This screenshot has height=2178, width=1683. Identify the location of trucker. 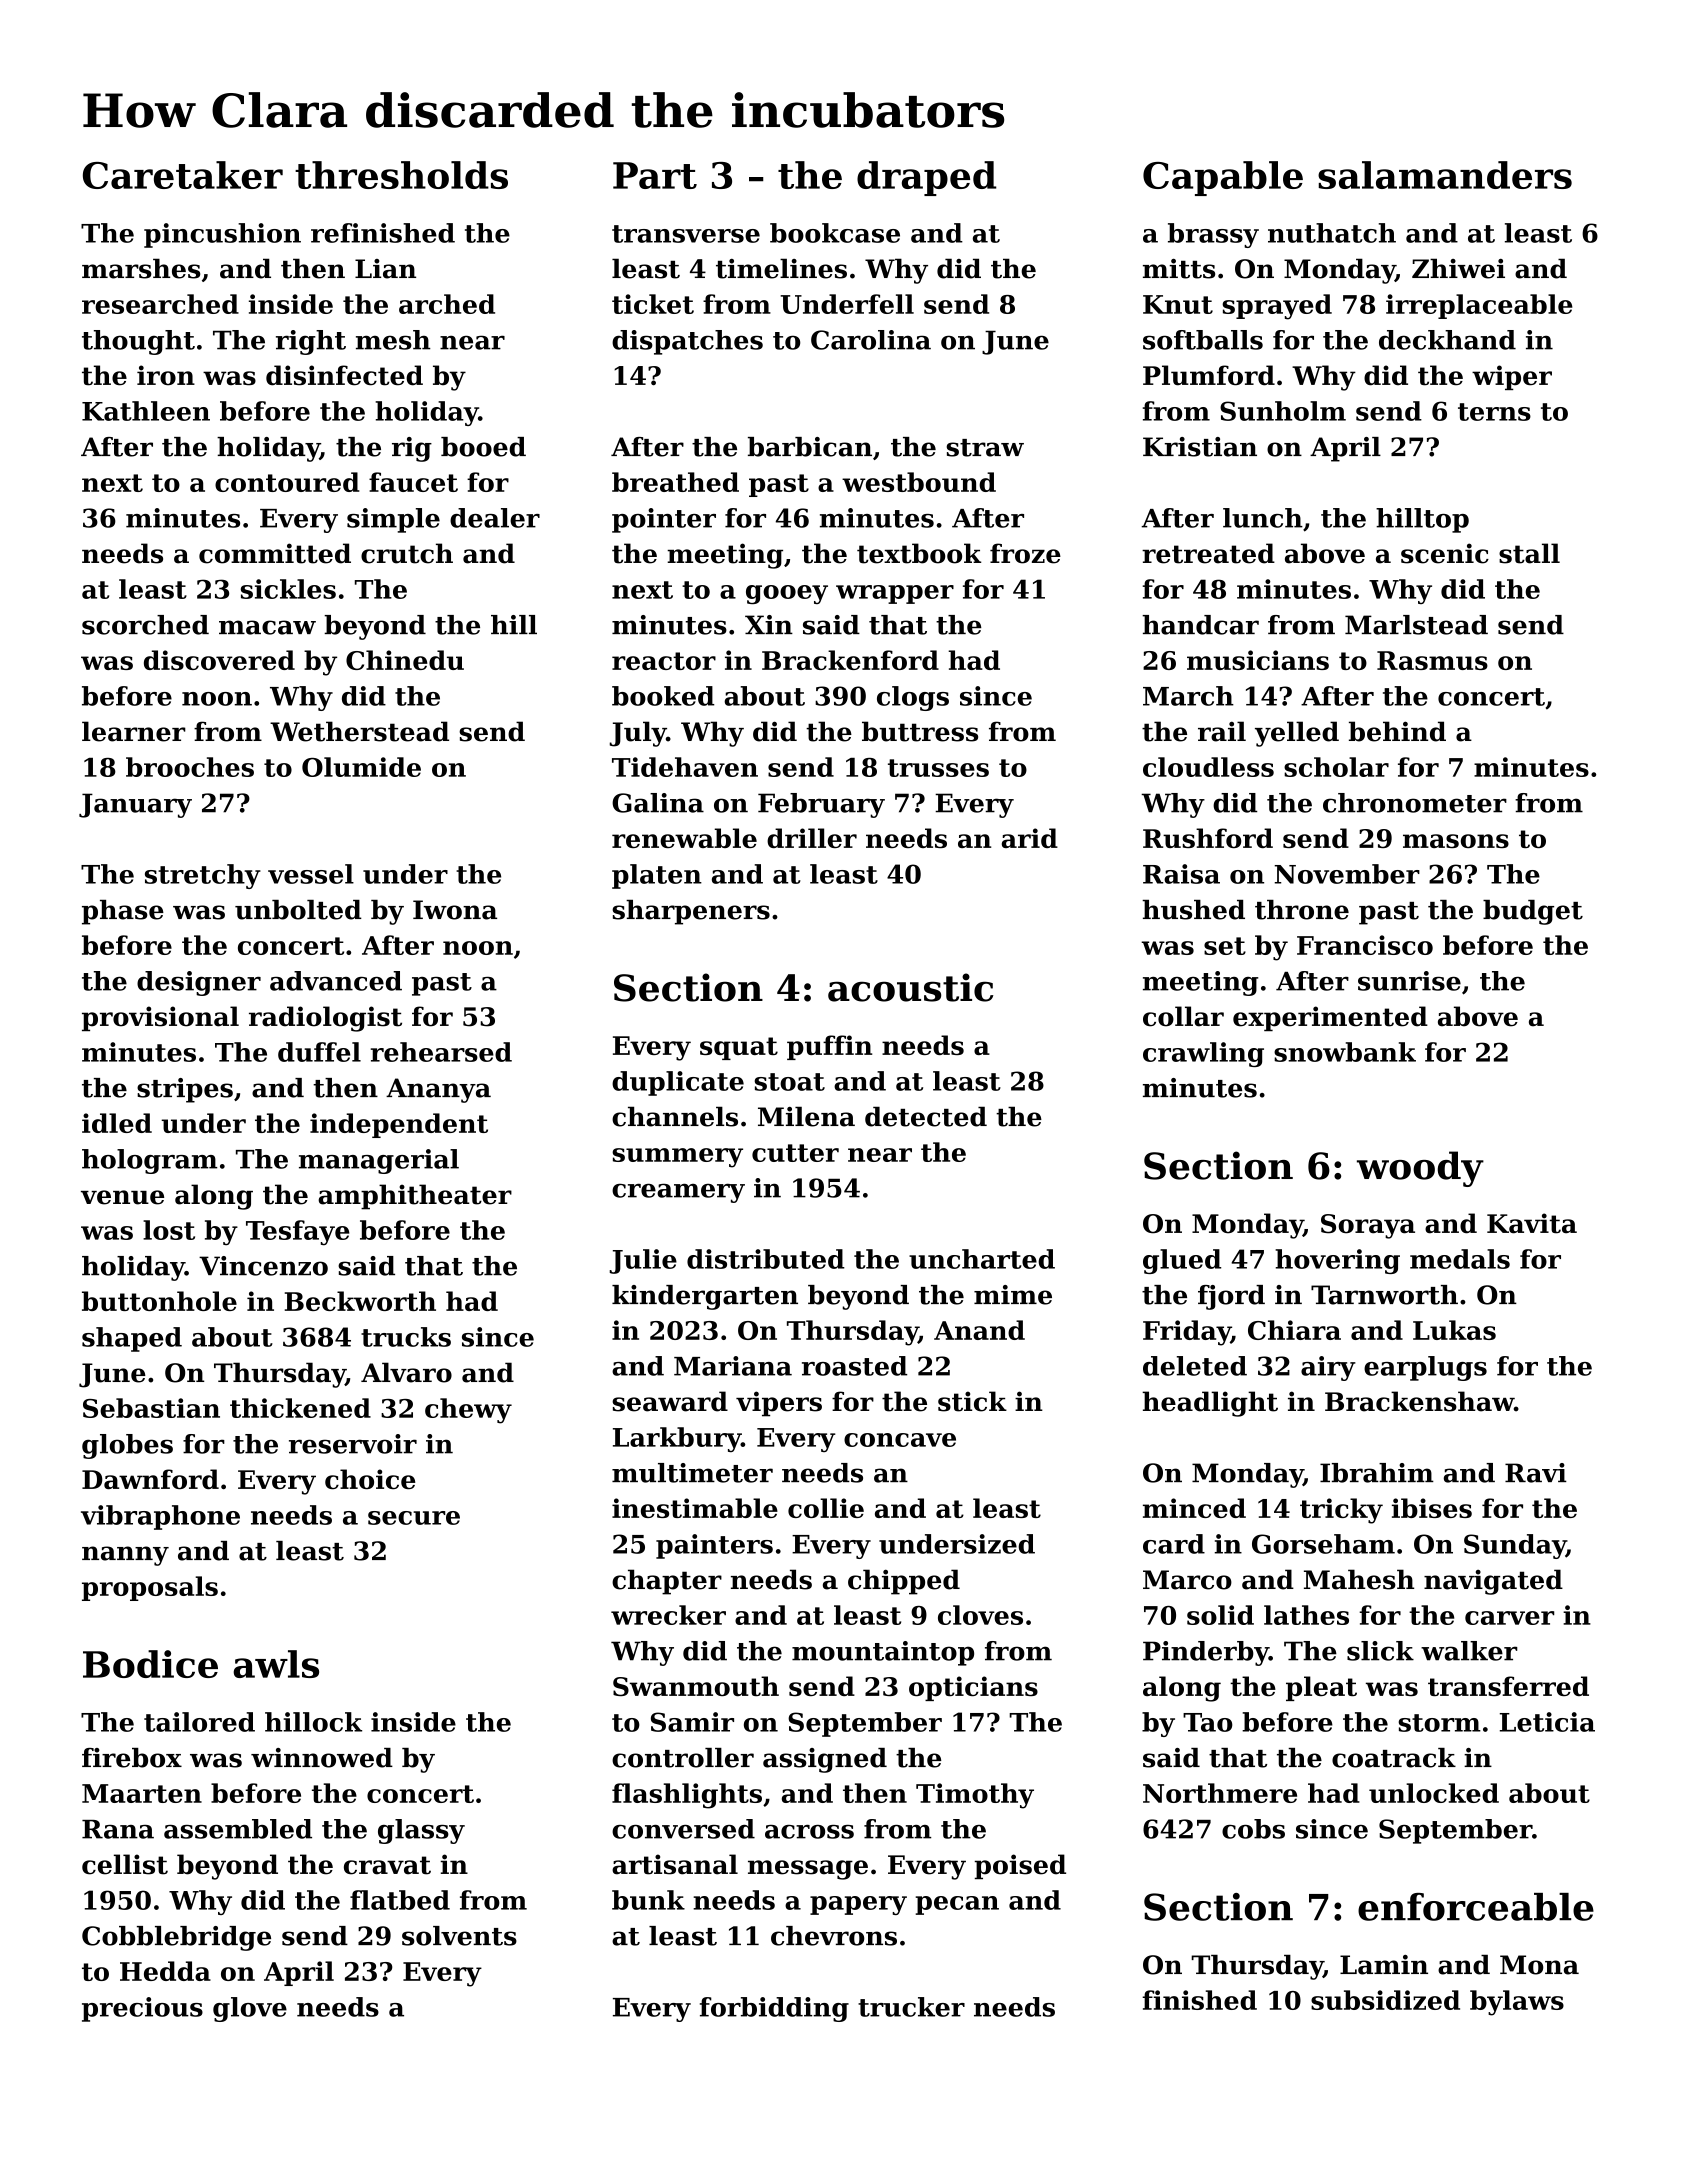
(911, 2007).
